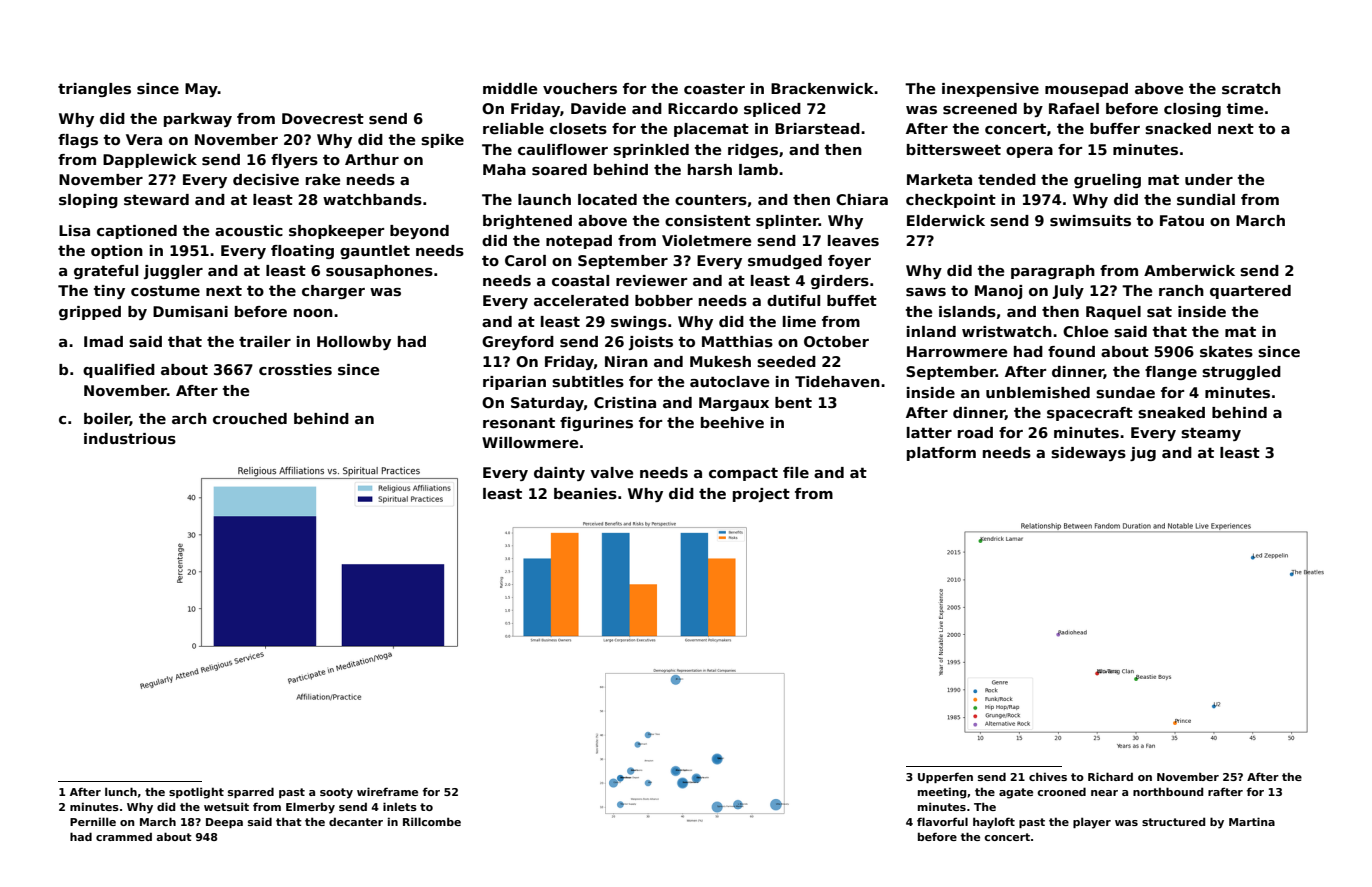  Describe the element at coordinates (1181, 290) in the document. I see `ranch` at that location.
